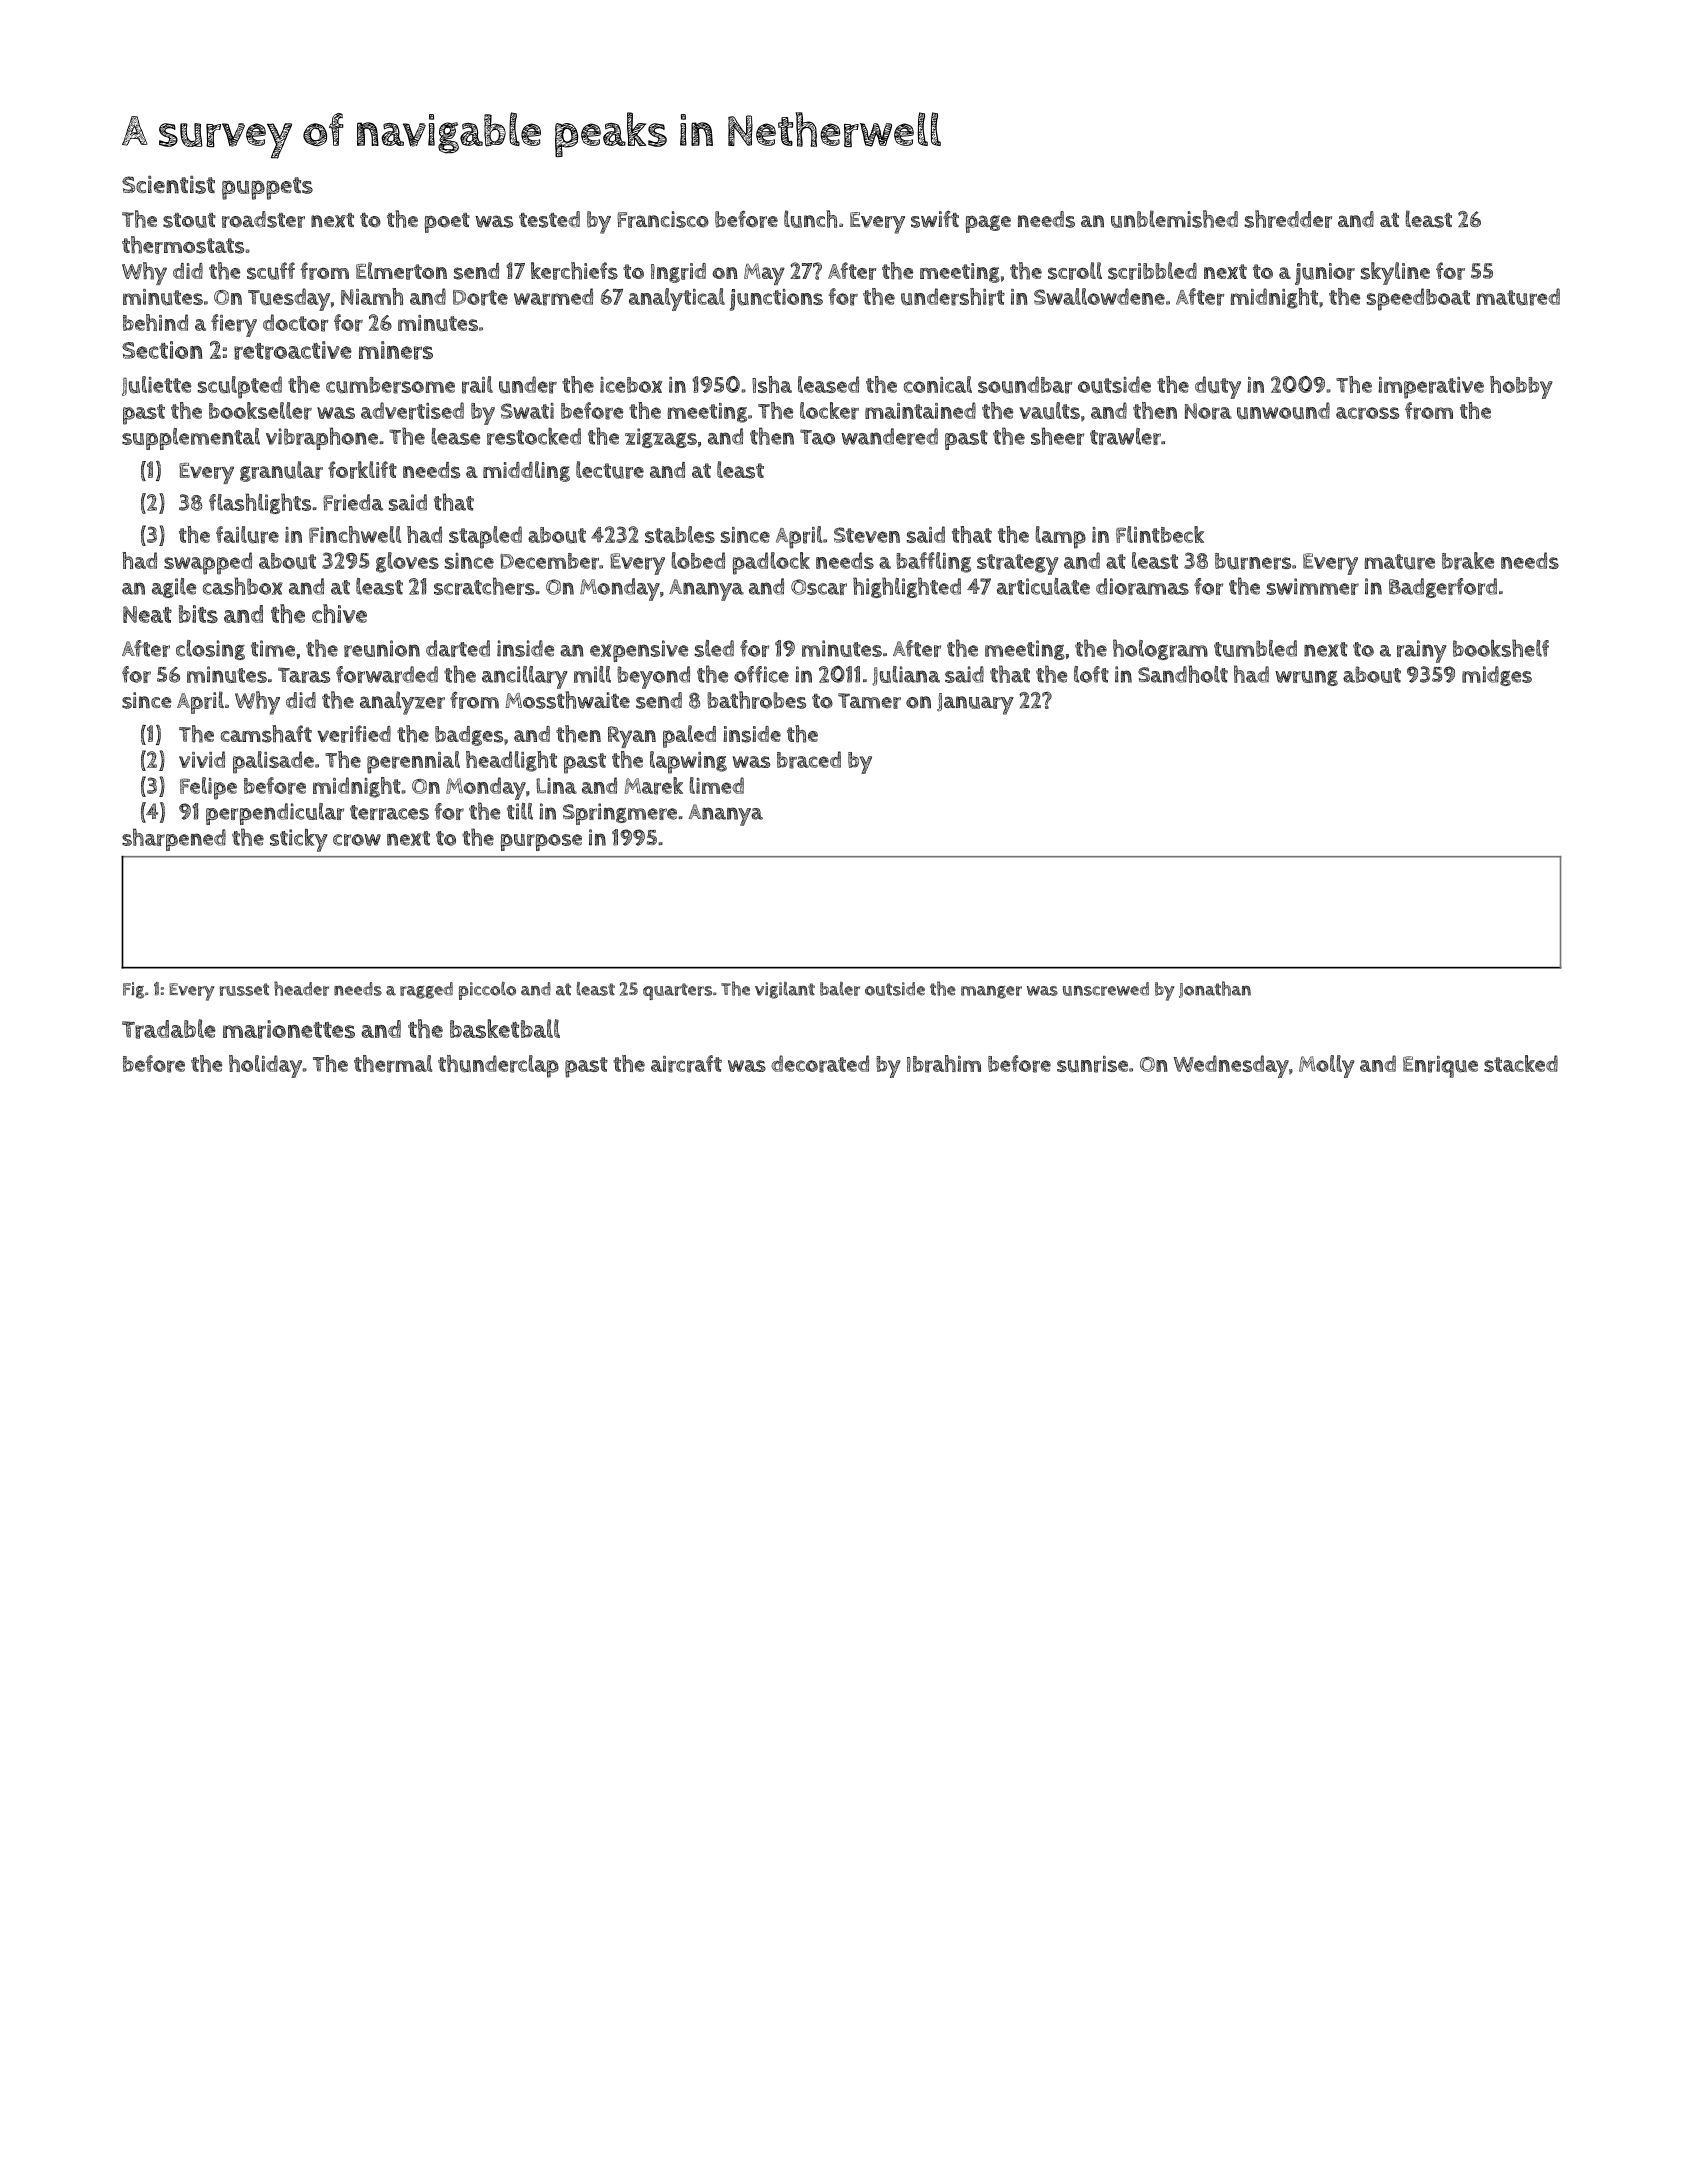  What do you see at coordinates (168, 184) in the screenshot?
I see `Scientist` at bounding box center [168, 184].
